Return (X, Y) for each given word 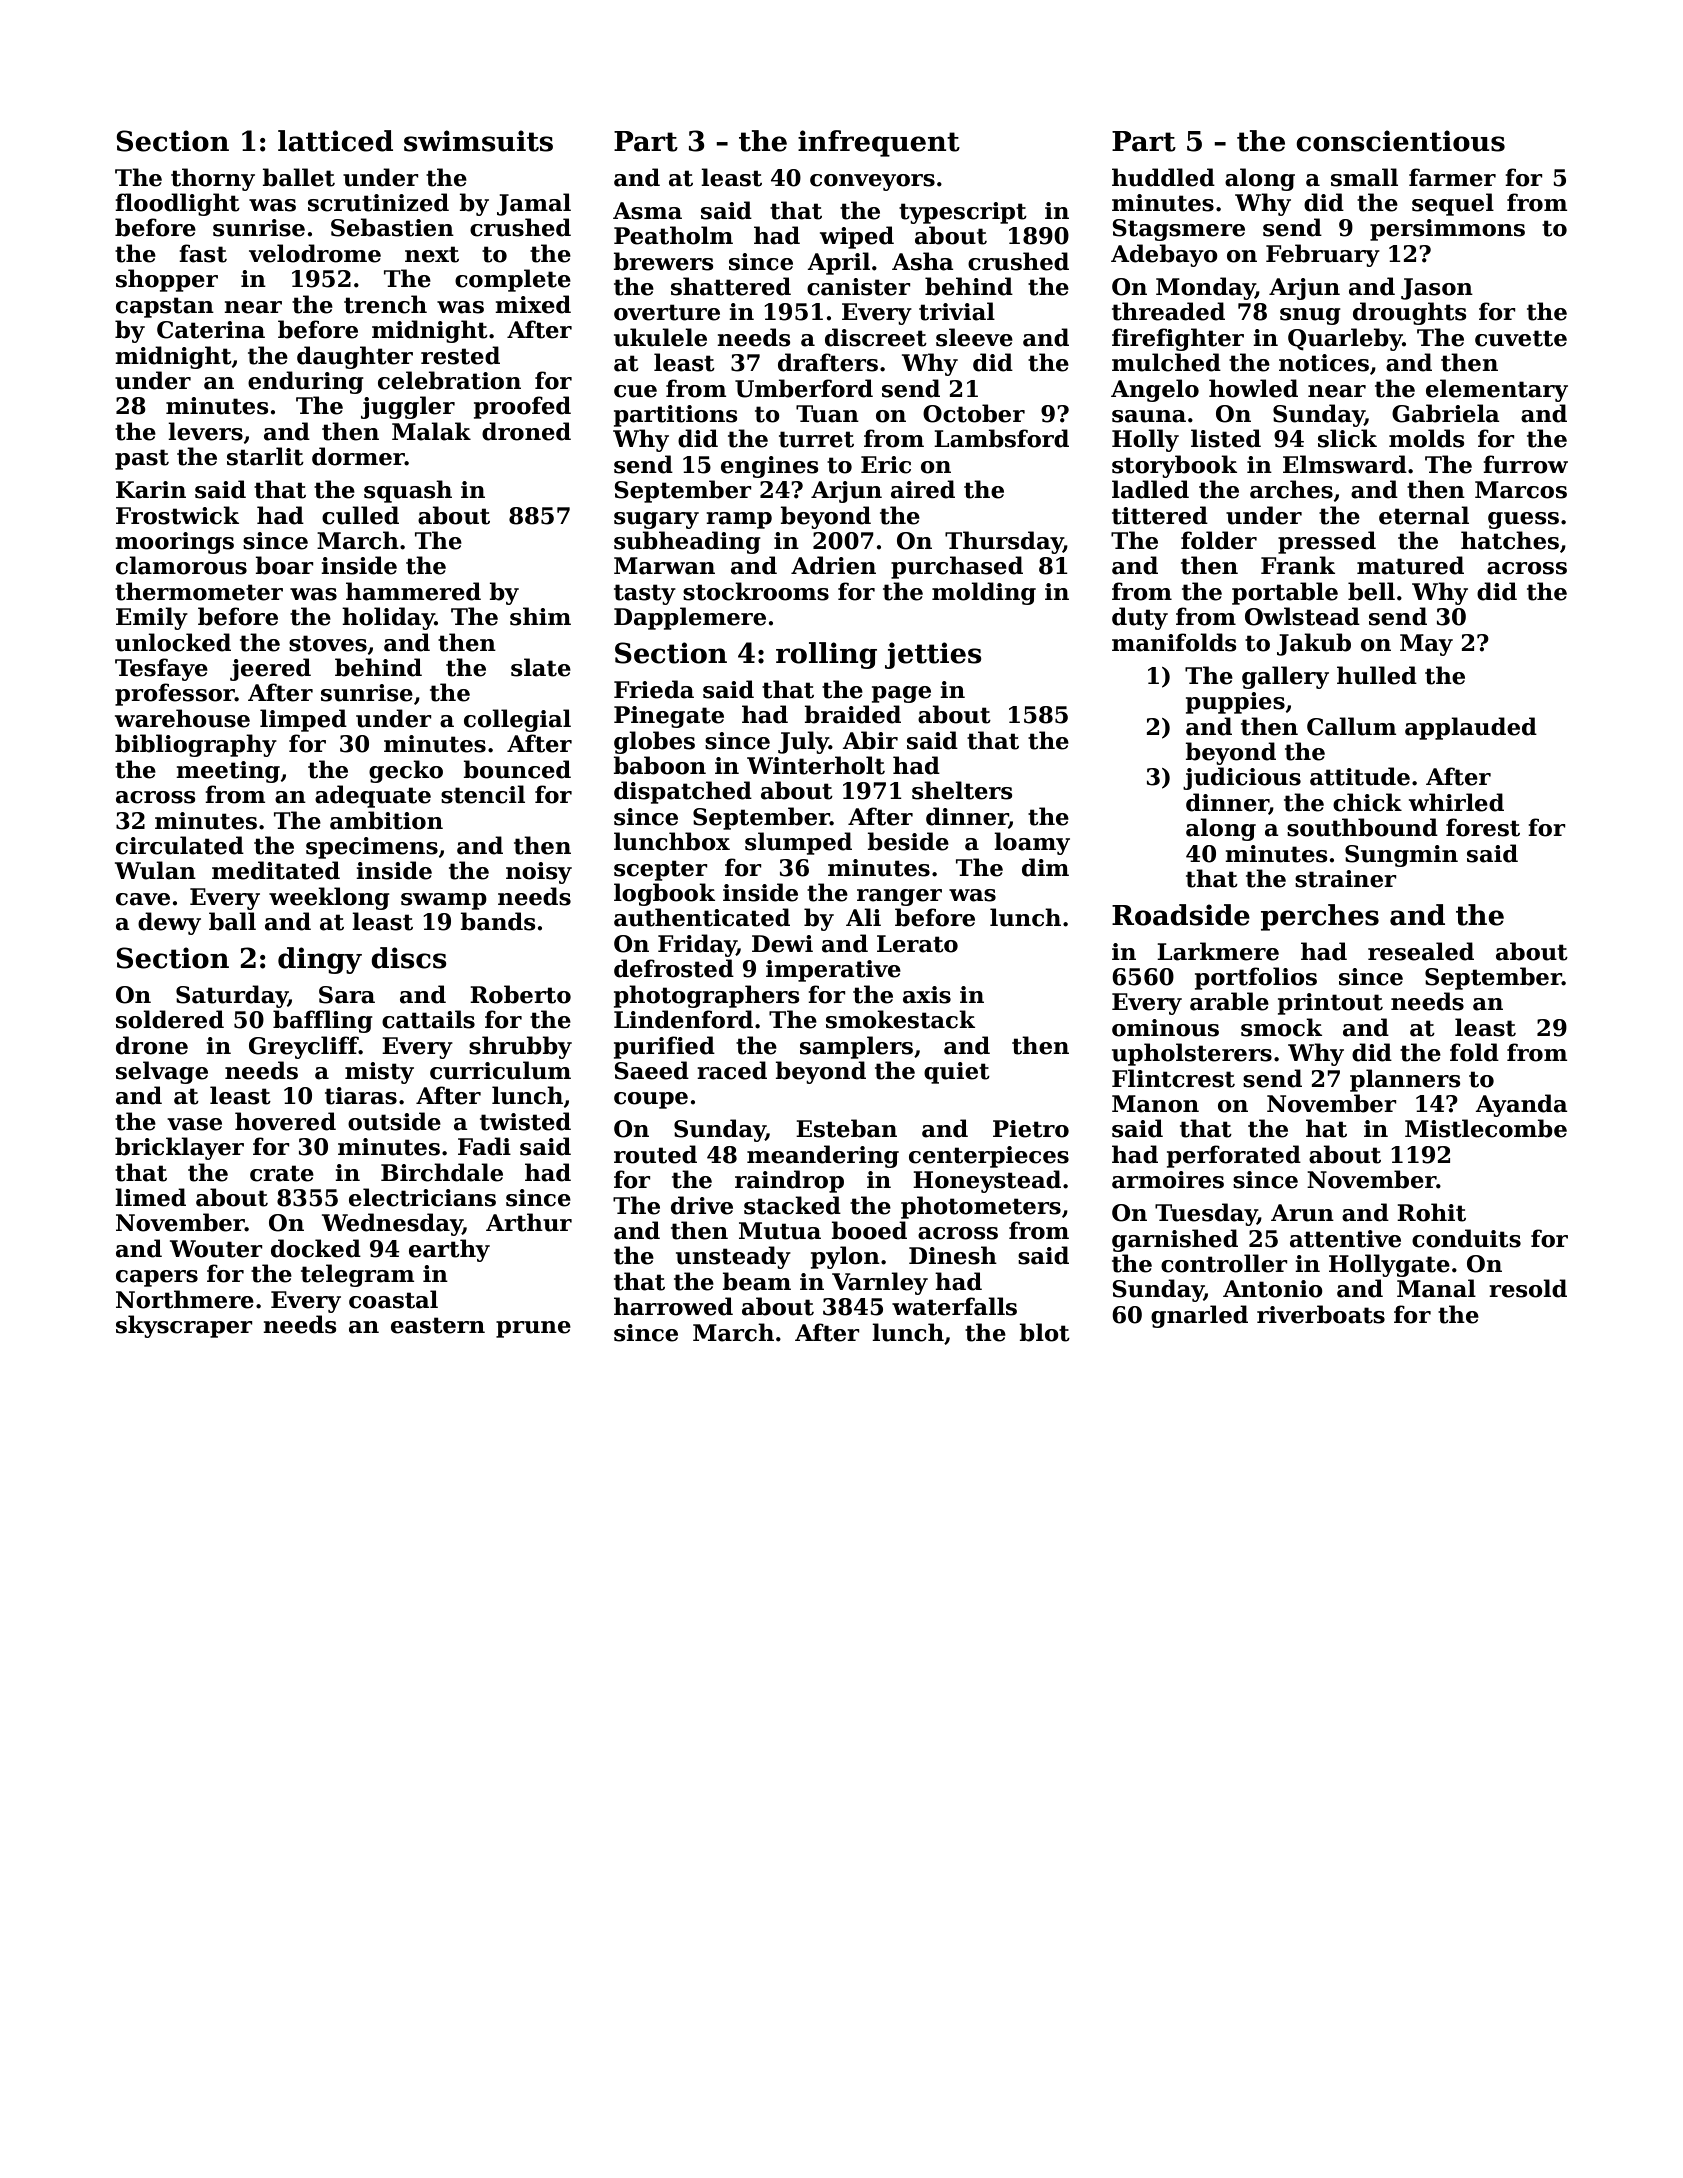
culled (360, 515)
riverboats (1321, 1314)
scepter (661, 870)
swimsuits (478, 141)
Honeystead (987, 1181)
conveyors (872, 182)
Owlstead (1302, 616)
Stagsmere (1179, 230)
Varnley (880, 1283)
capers (157, 1278)
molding (984, 593)
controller (1224, 1263)
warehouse (182, 718)
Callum (1352, 726)
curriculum (500, 1070)
